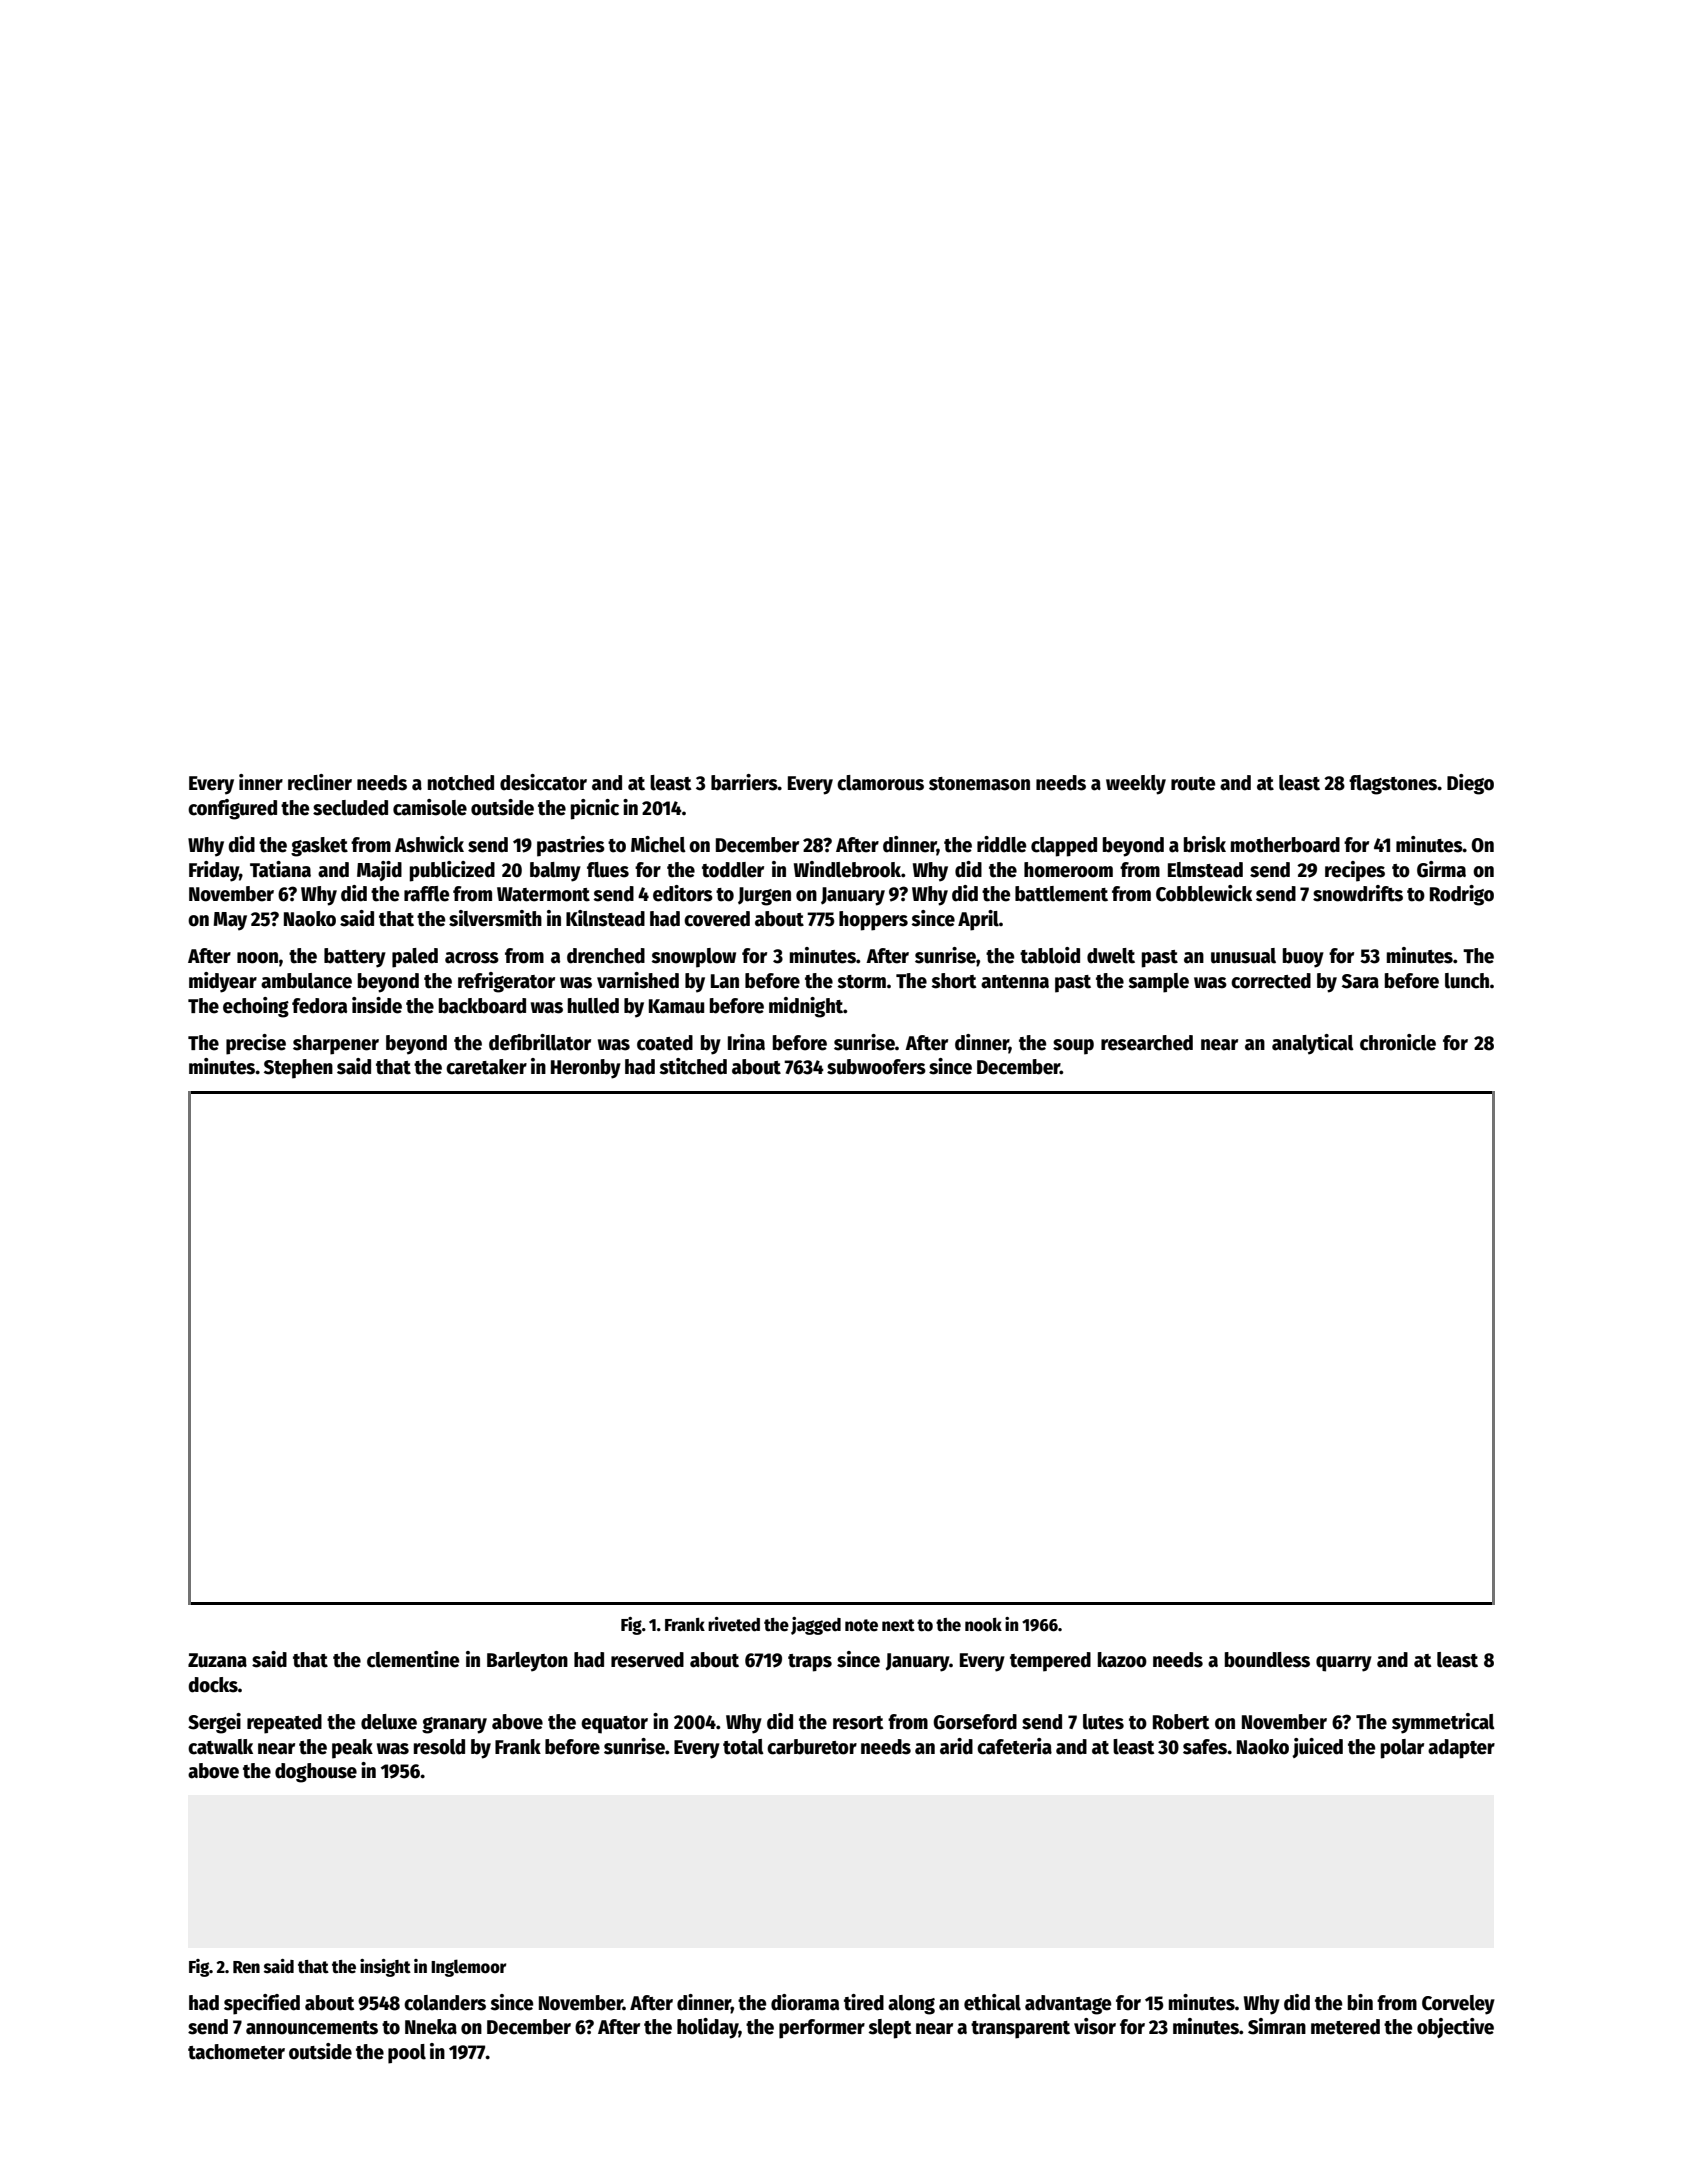  What do you see at coordinates (744, 782) in the page?
I see `barriers` at bounding box center [744, 782].
